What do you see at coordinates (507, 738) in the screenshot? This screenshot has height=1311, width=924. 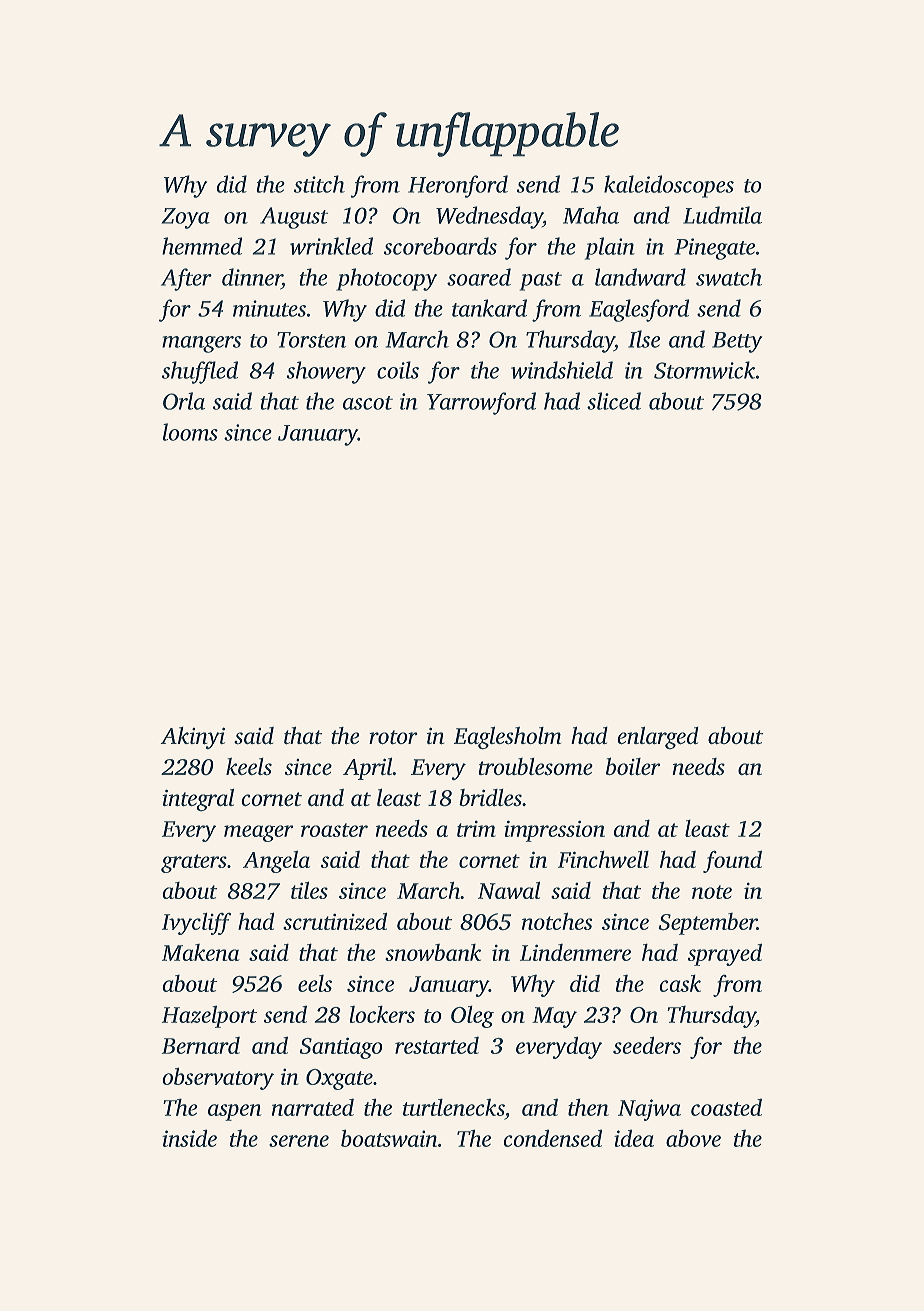 I see `Eaglesholm` at bounding box center [507, 738].
